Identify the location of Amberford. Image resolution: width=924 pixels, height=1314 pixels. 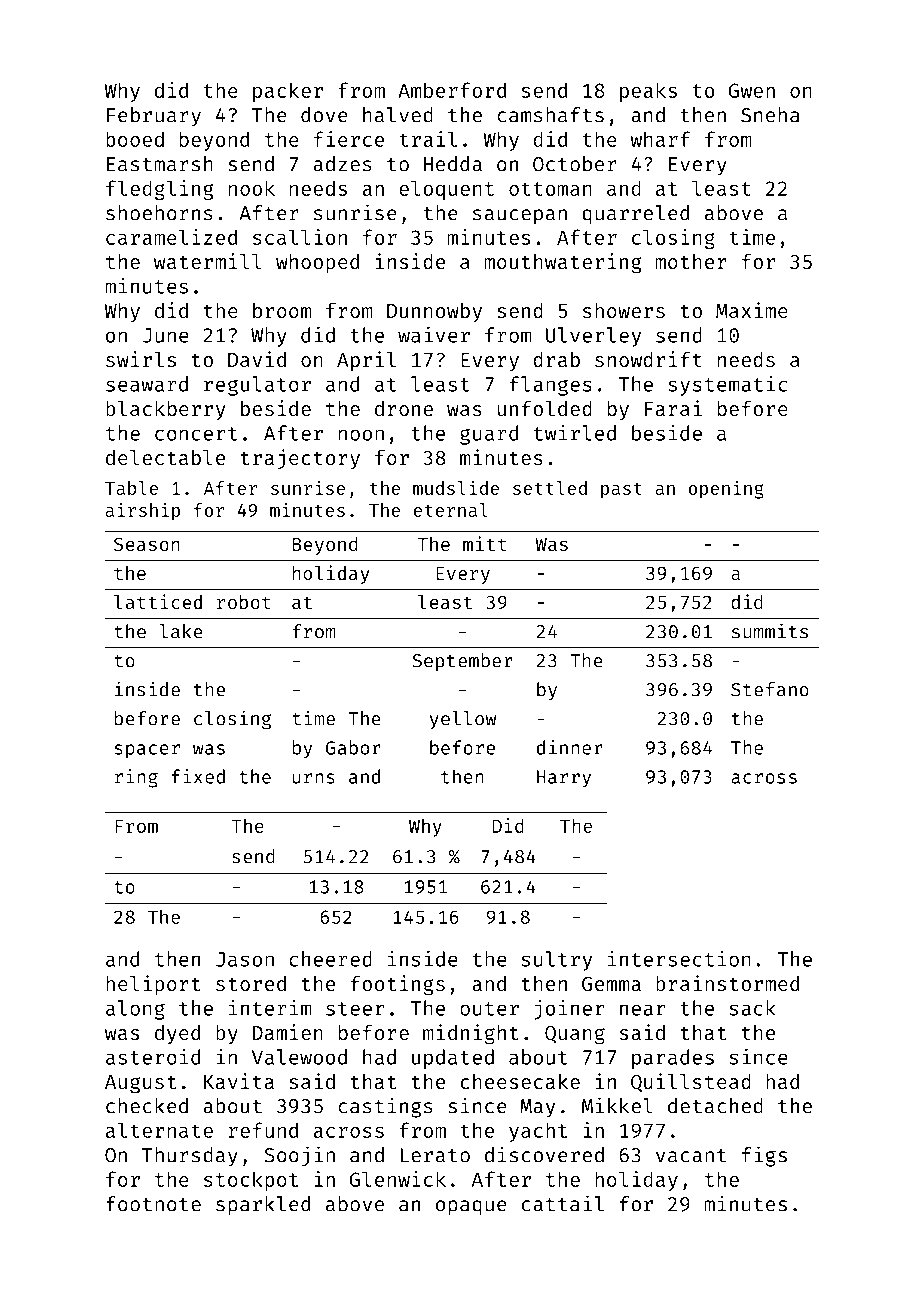
(452, 90).
